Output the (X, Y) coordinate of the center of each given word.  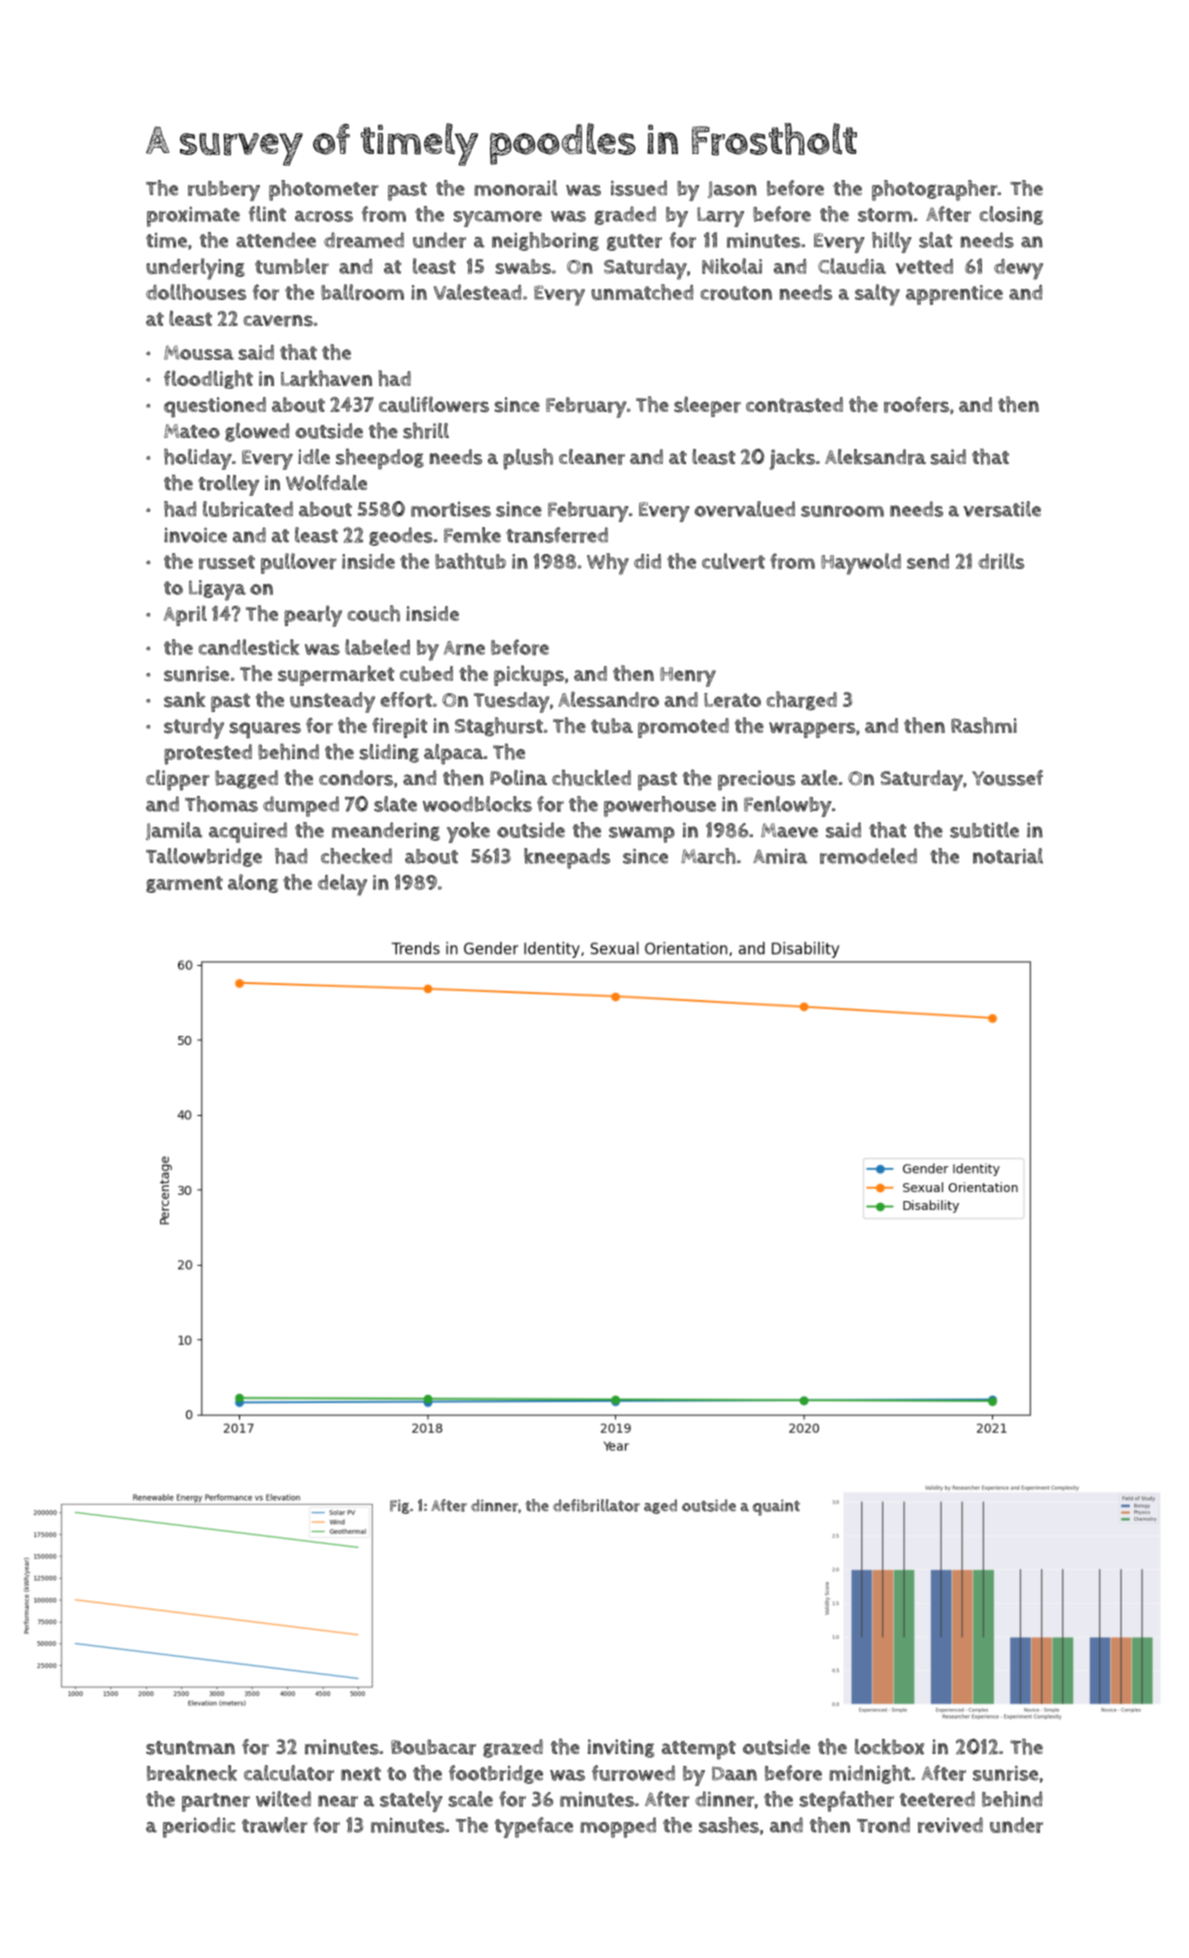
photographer (935, 190)
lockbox (890, 1747)
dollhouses (196, 292)
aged (660, 1506)
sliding (389, 753)
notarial (1008, 856)
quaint (776, 1507)
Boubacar (433, 1747)
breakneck (192, 1773)
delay (342, 885)
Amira (780, 856)
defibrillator (596, 1505)
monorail (515, 188)
